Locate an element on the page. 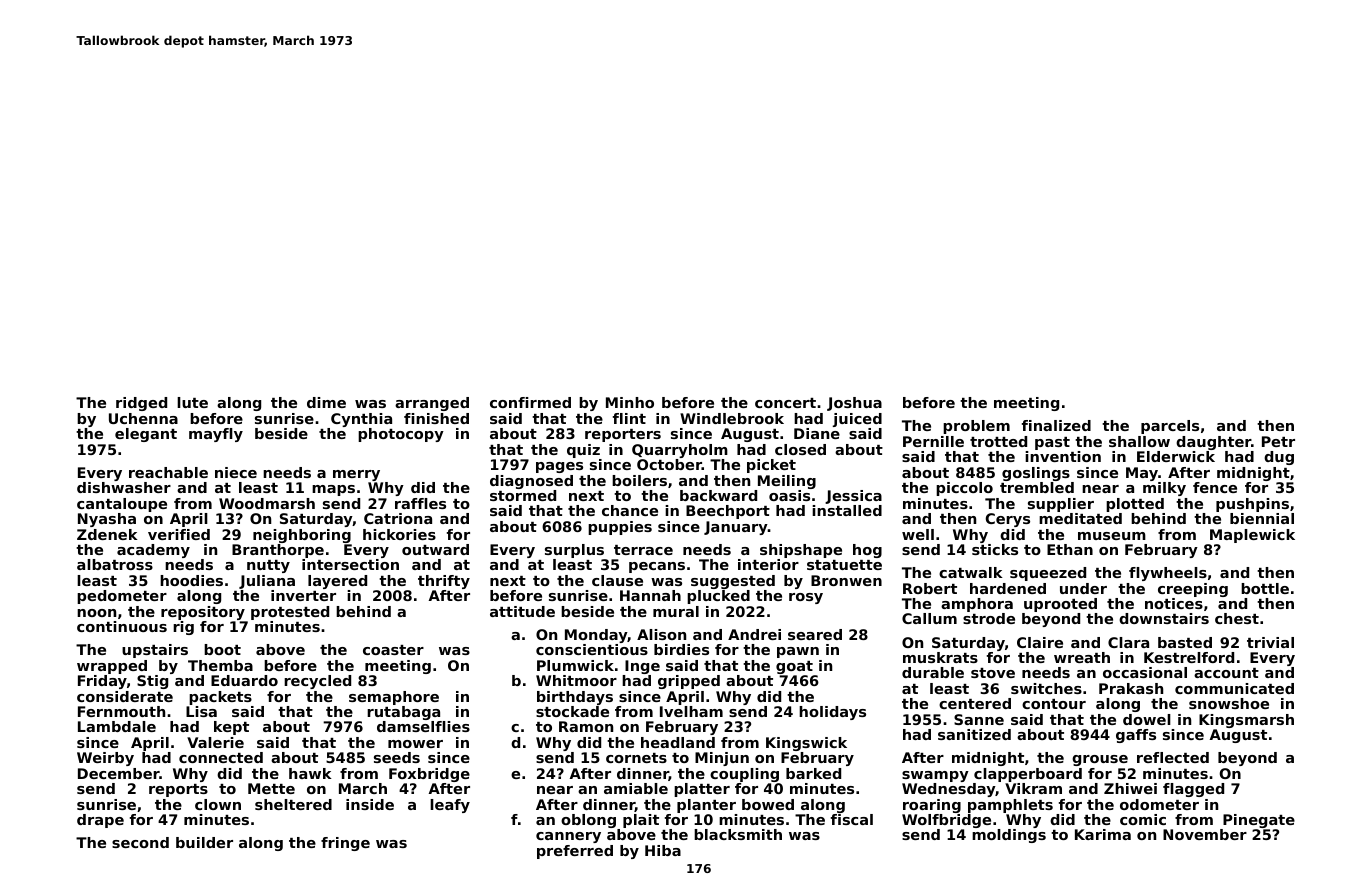  dime is located at coordinates (326, 402).
